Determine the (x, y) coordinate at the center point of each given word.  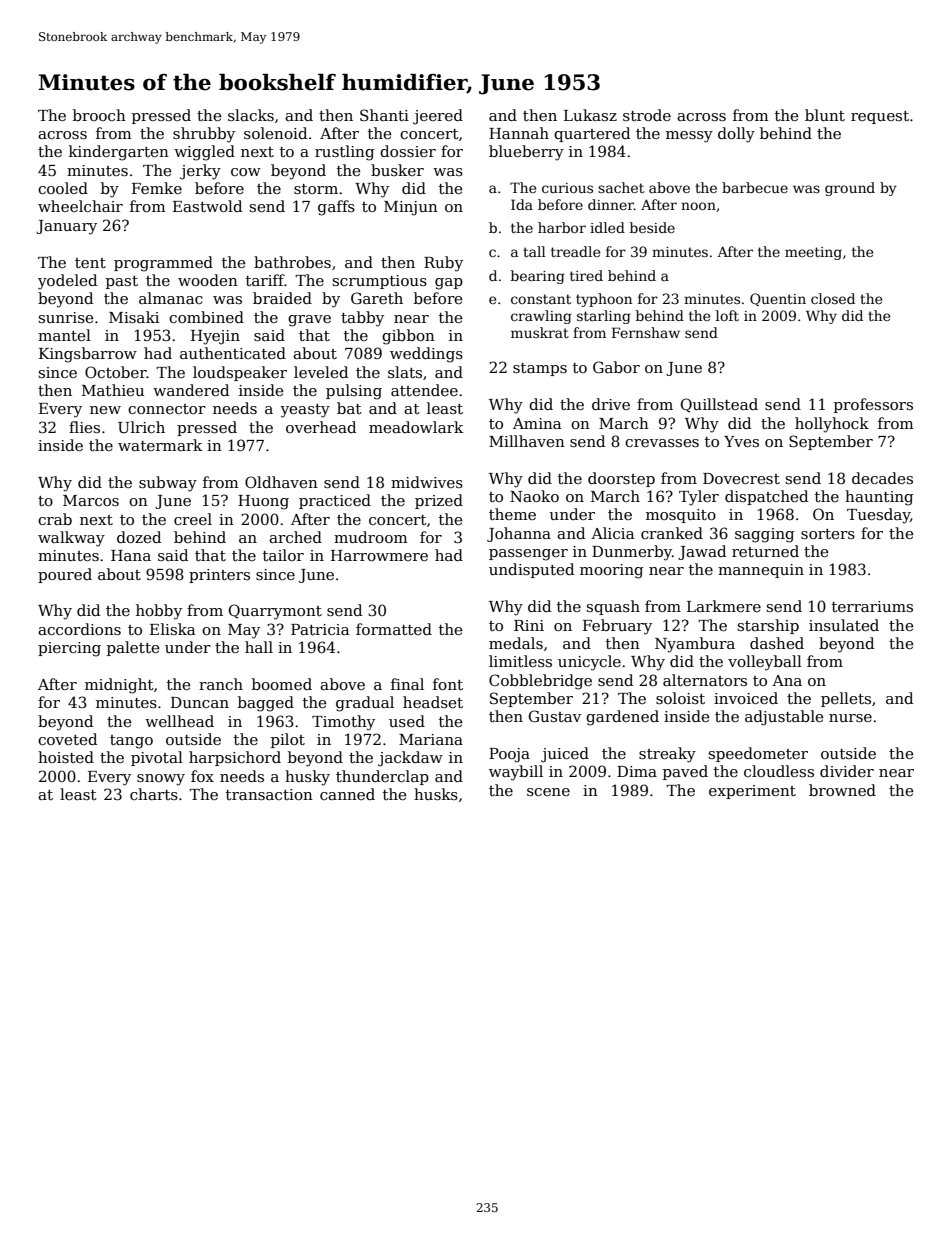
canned (347, 794)
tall (534, 251)
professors (873, 405)
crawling (541, 317)
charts (154, 794)
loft (727, 315)
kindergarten (119, 153)
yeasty (305, 411)
